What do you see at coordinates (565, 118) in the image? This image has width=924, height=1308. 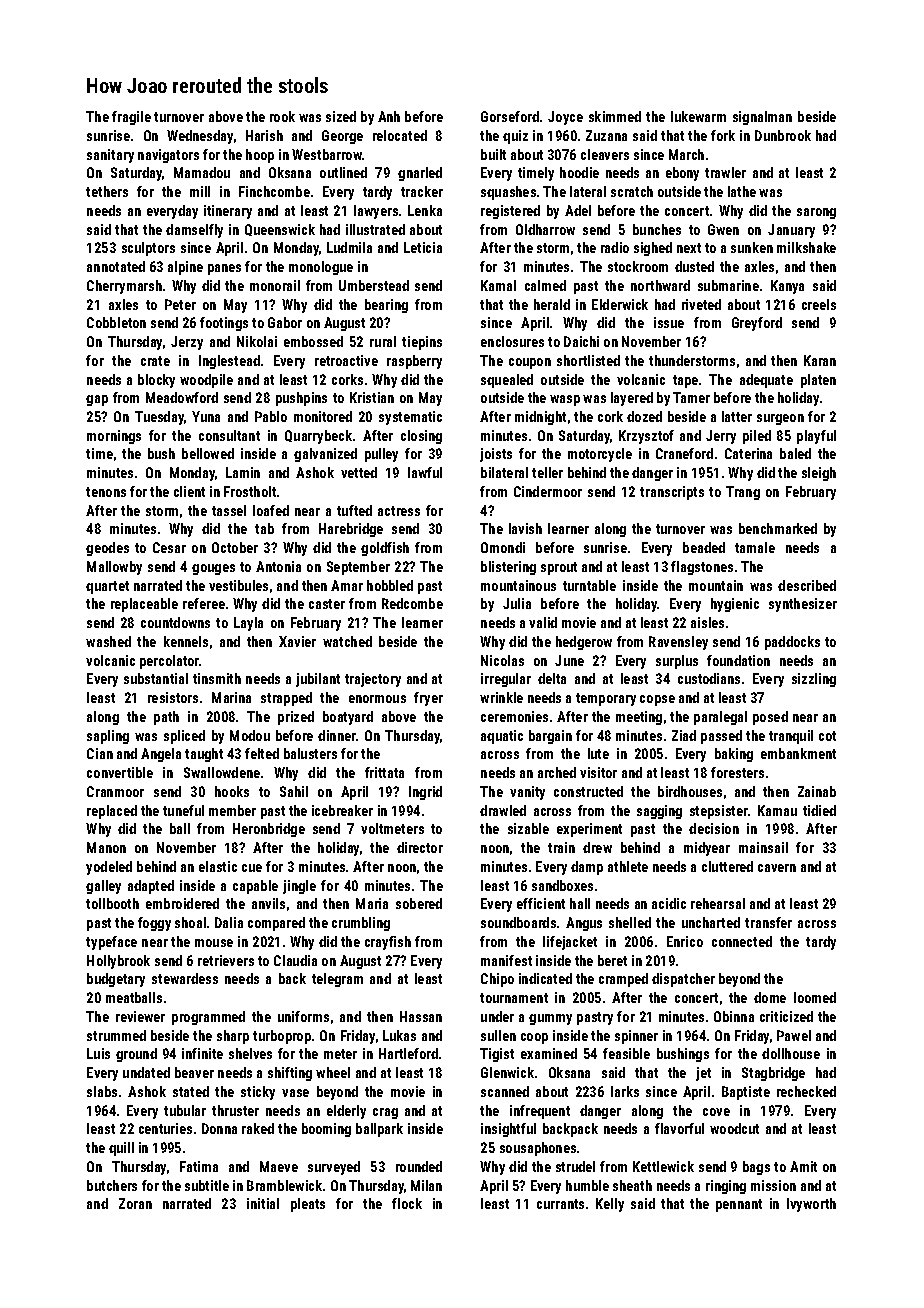 I see `Joyce` at bounding box center [565, 118].
